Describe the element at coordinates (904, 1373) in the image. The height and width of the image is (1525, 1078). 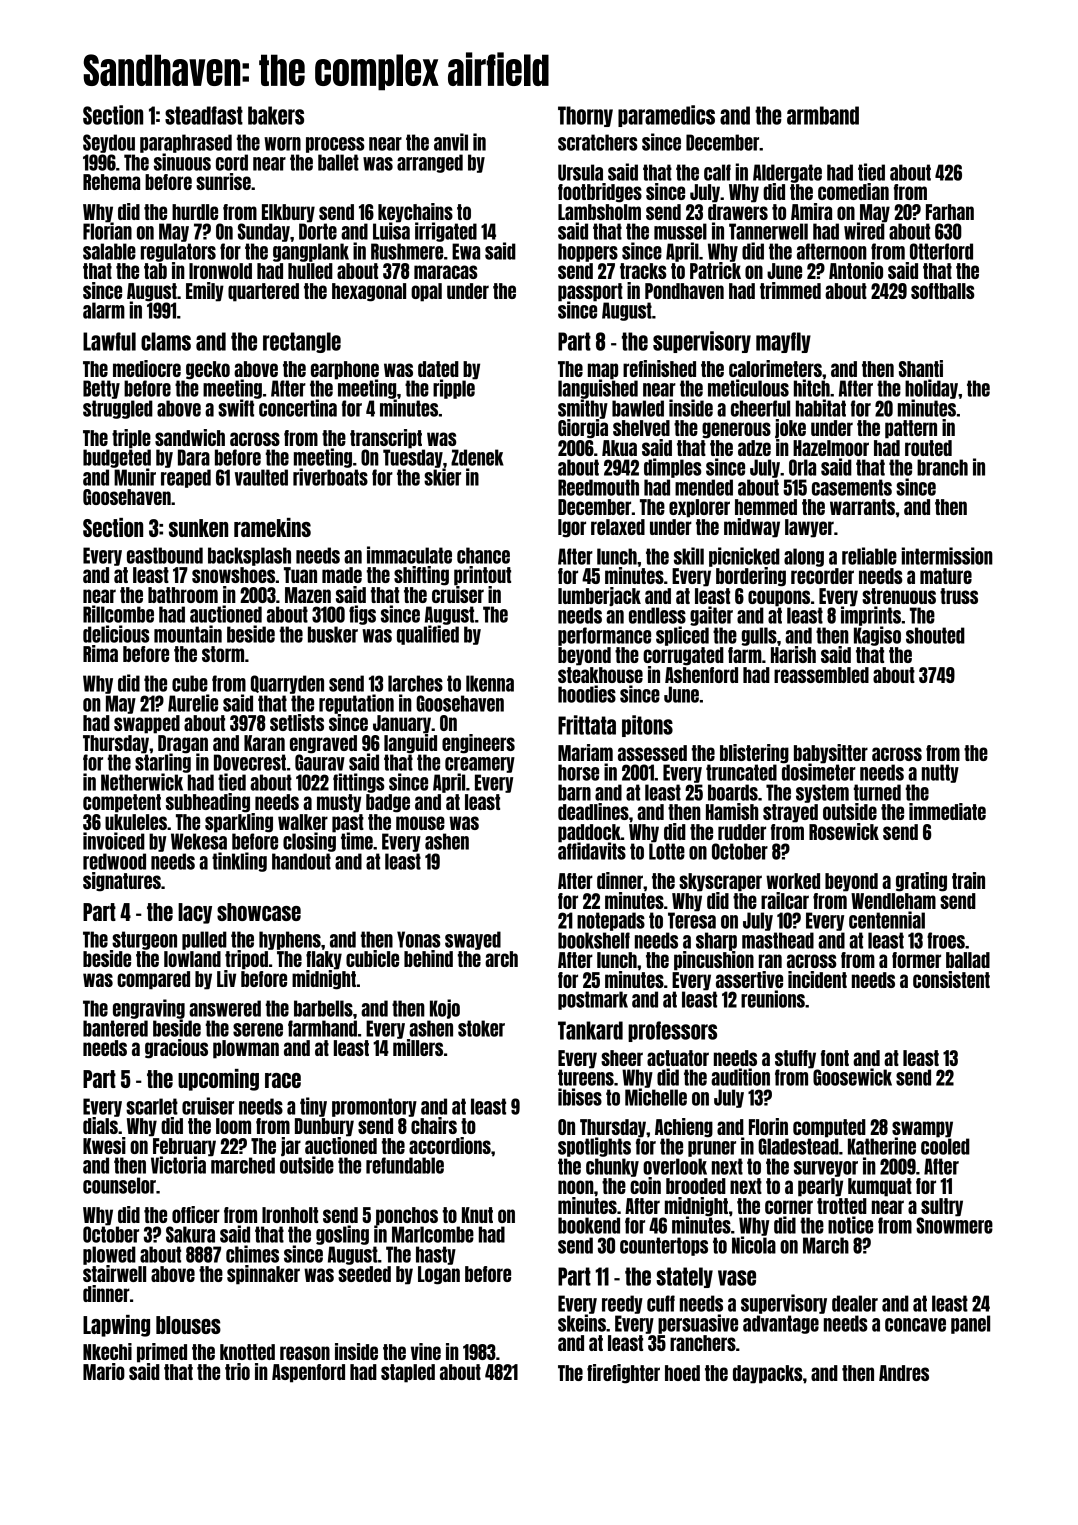
I see `Andres` at that location.
